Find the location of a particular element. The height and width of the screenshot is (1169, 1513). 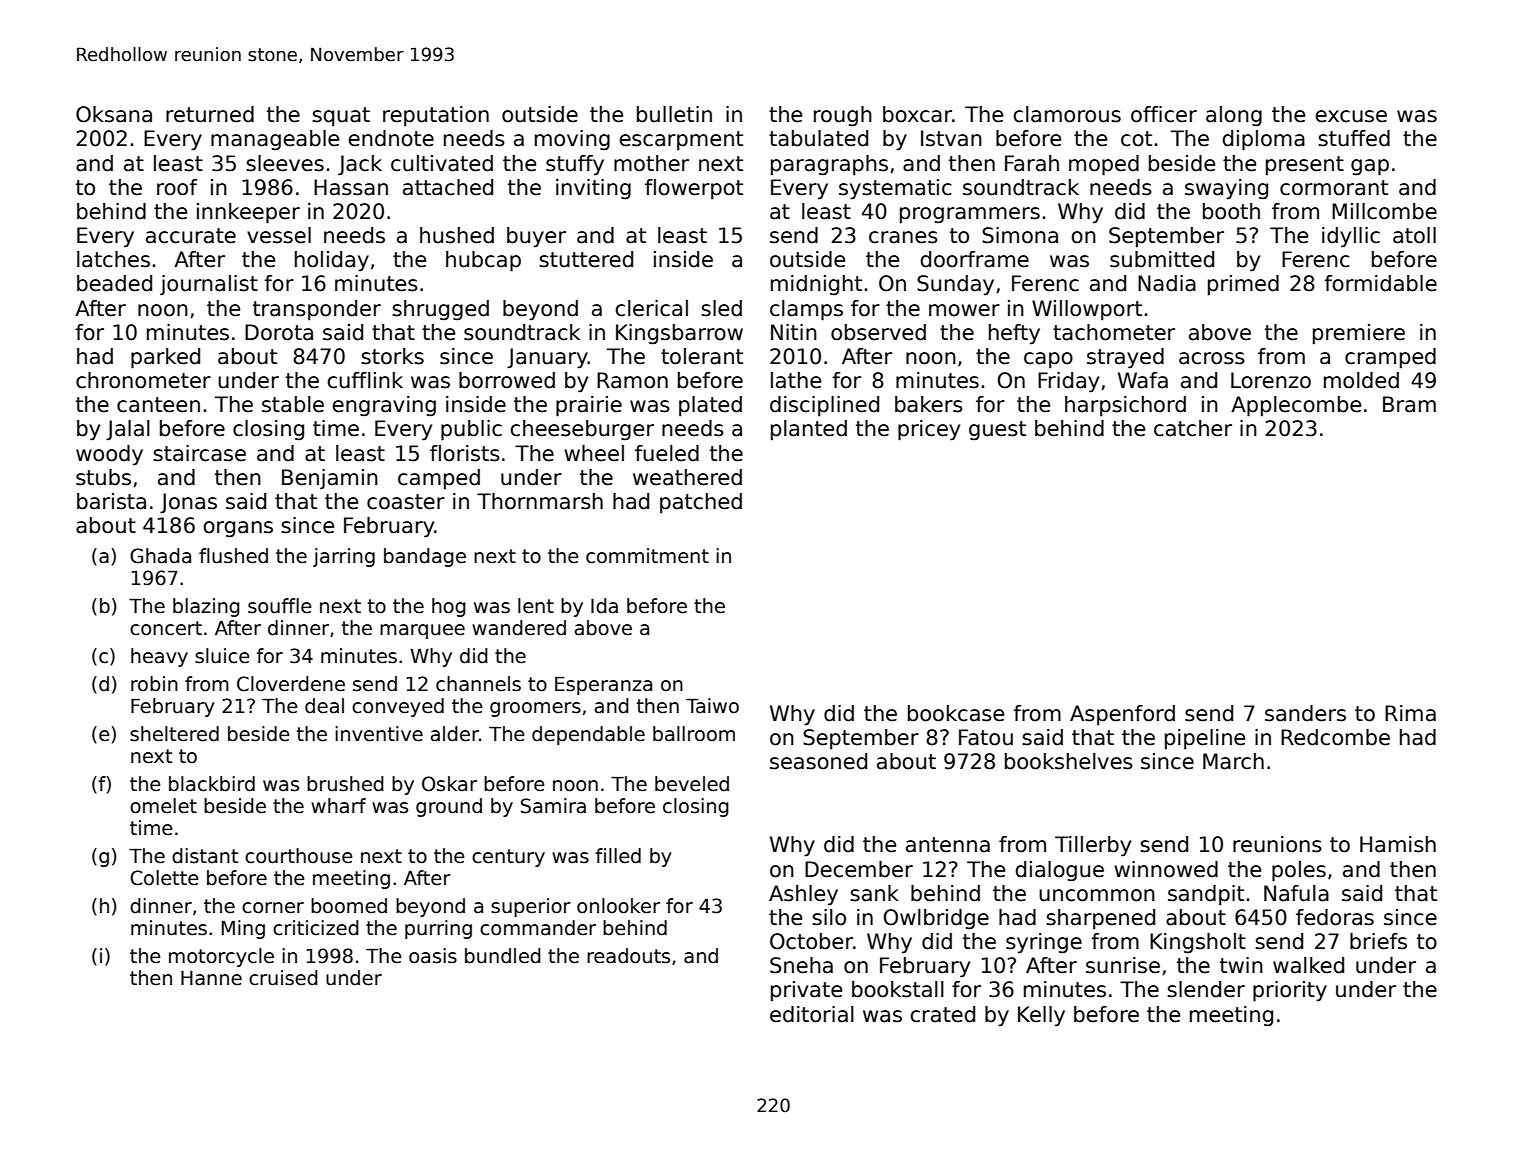

Ghada is located at coordinates (160, 556).
